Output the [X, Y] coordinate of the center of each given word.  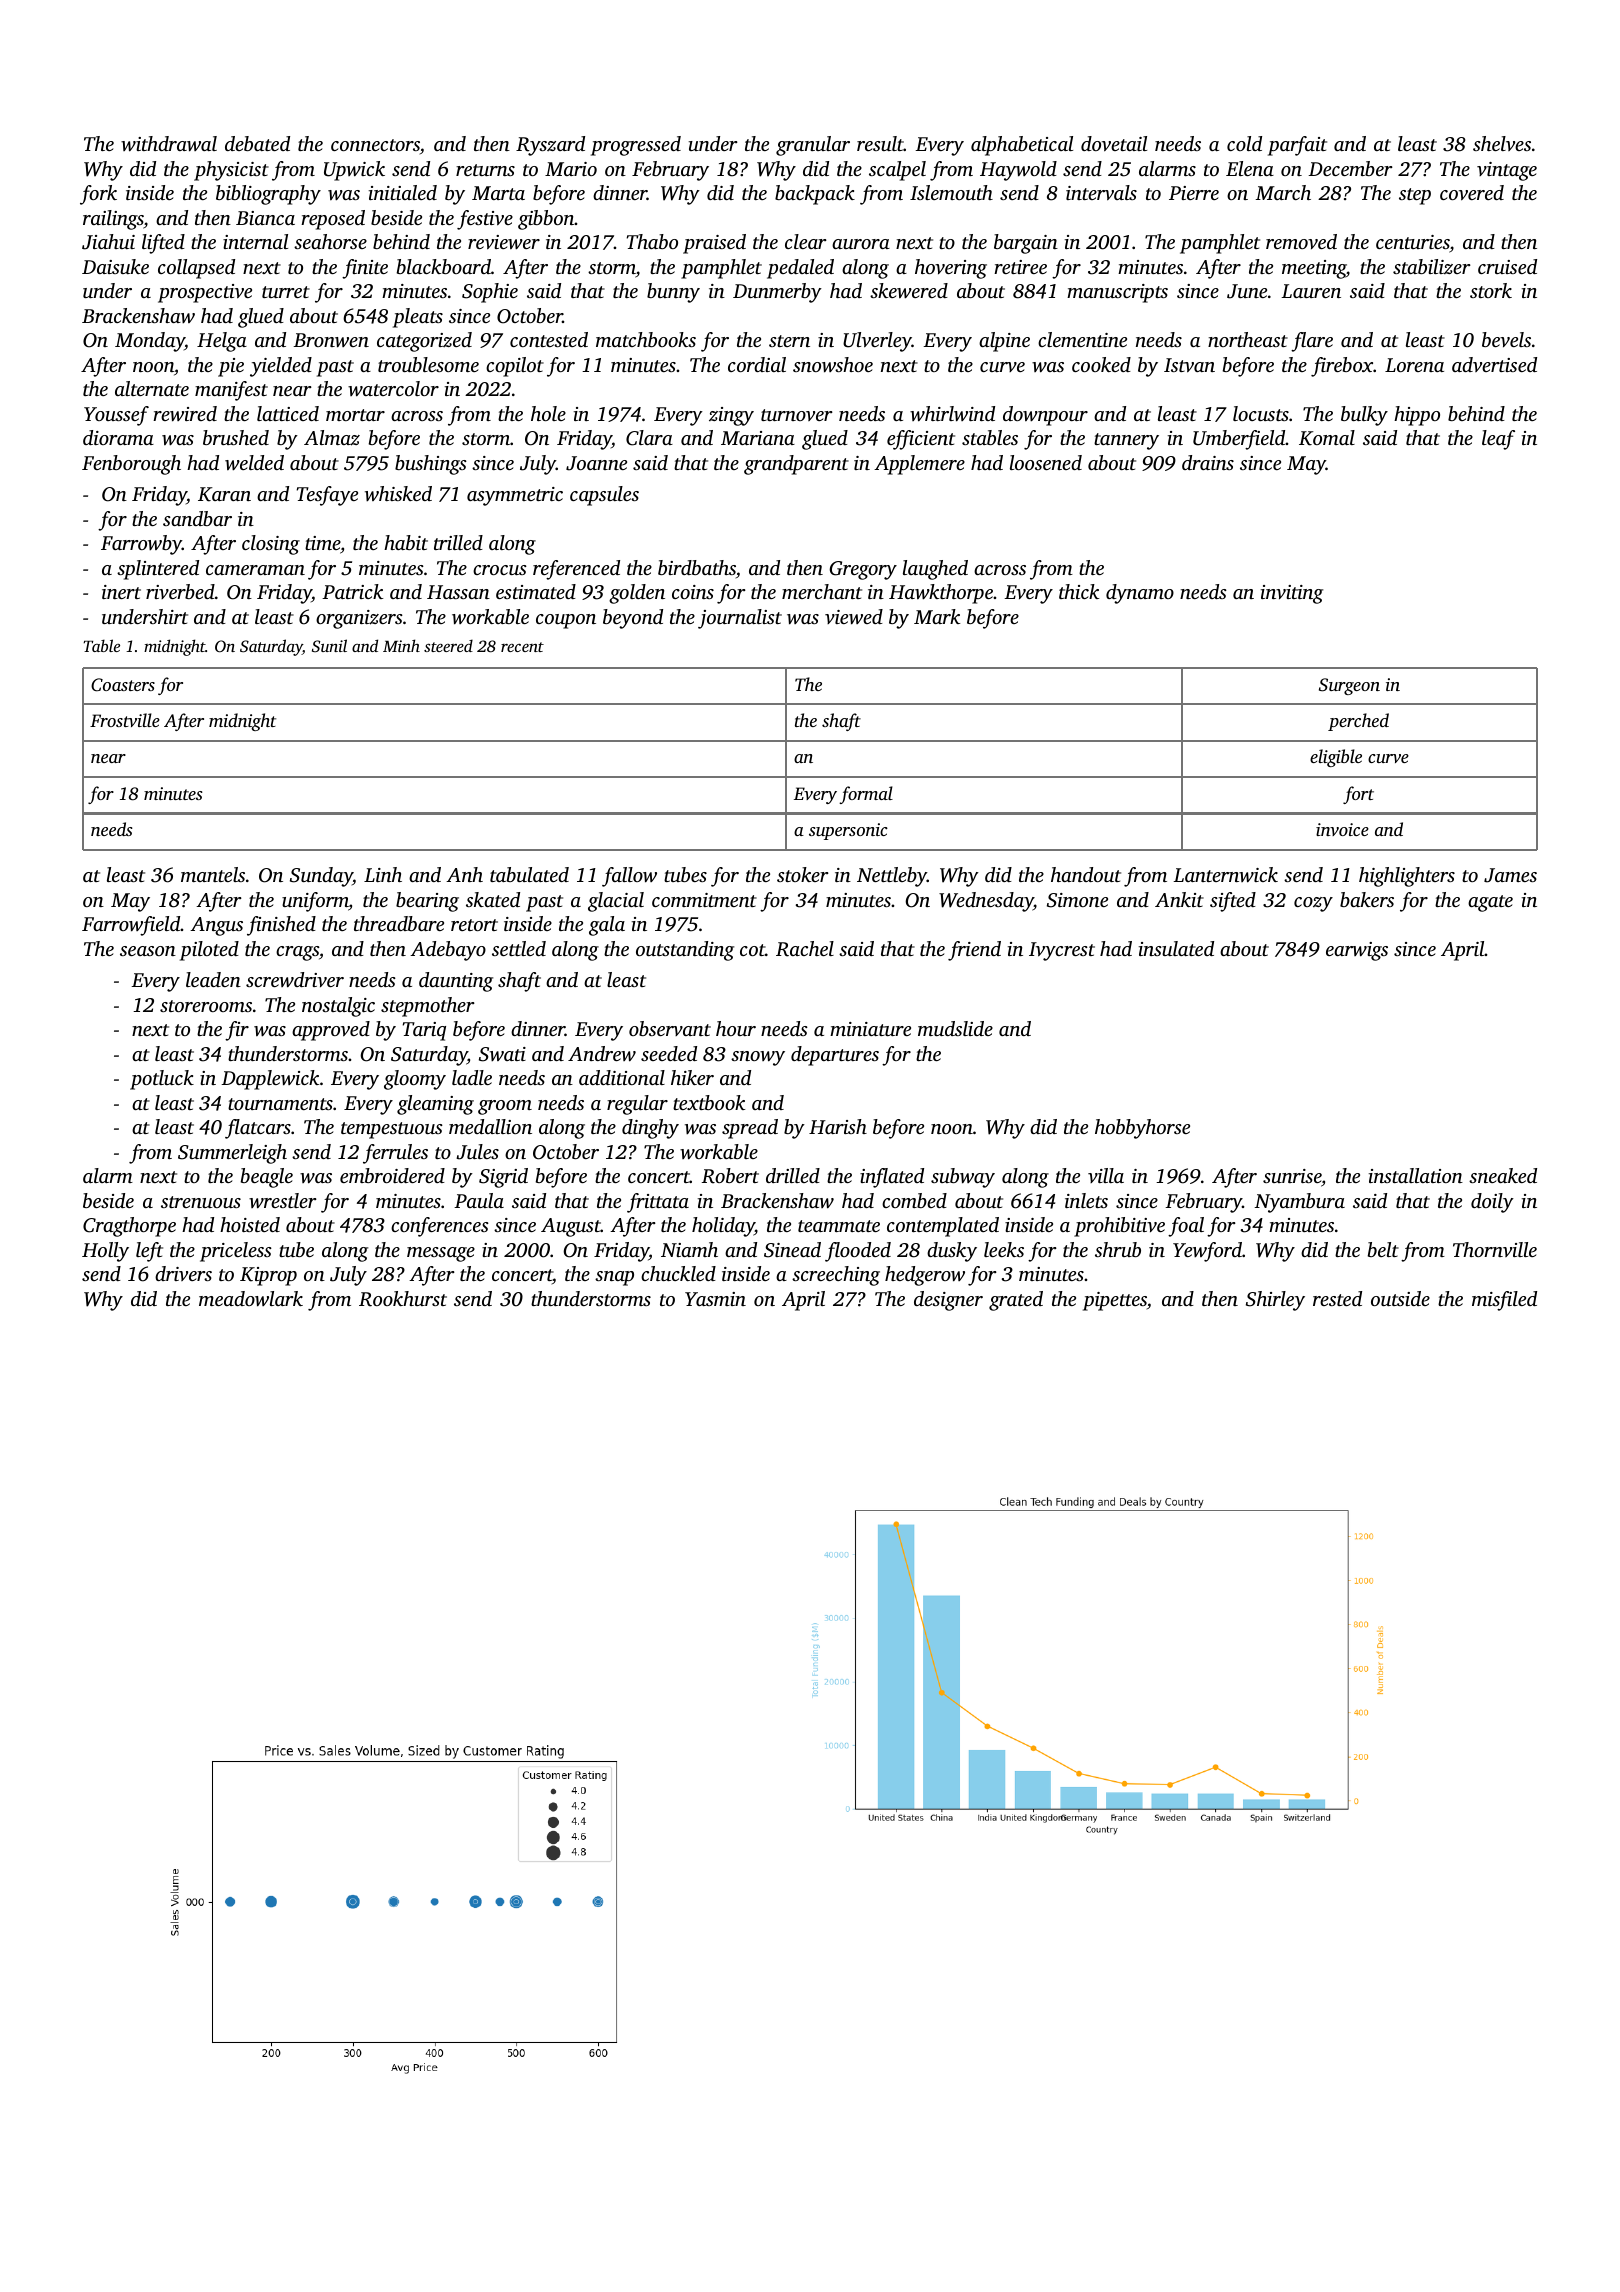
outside [1400, 1298]
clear [806, 241]
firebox [1342, 367]
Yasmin [715, 1299]
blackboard [444, 266]
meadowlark [251, 1299]
